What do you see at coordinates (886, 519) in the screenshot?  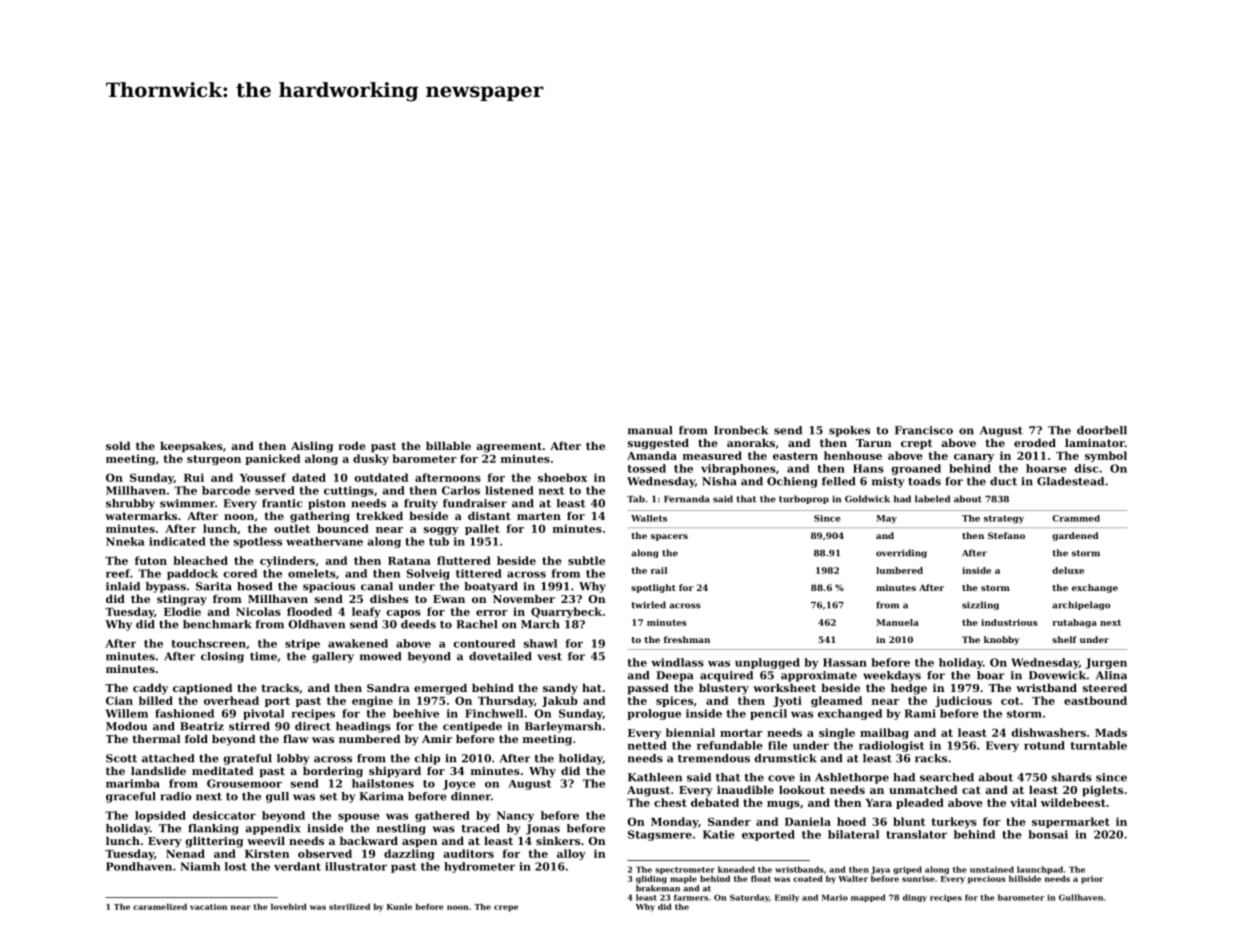 I see `May` at bounding box center [886, 519].
